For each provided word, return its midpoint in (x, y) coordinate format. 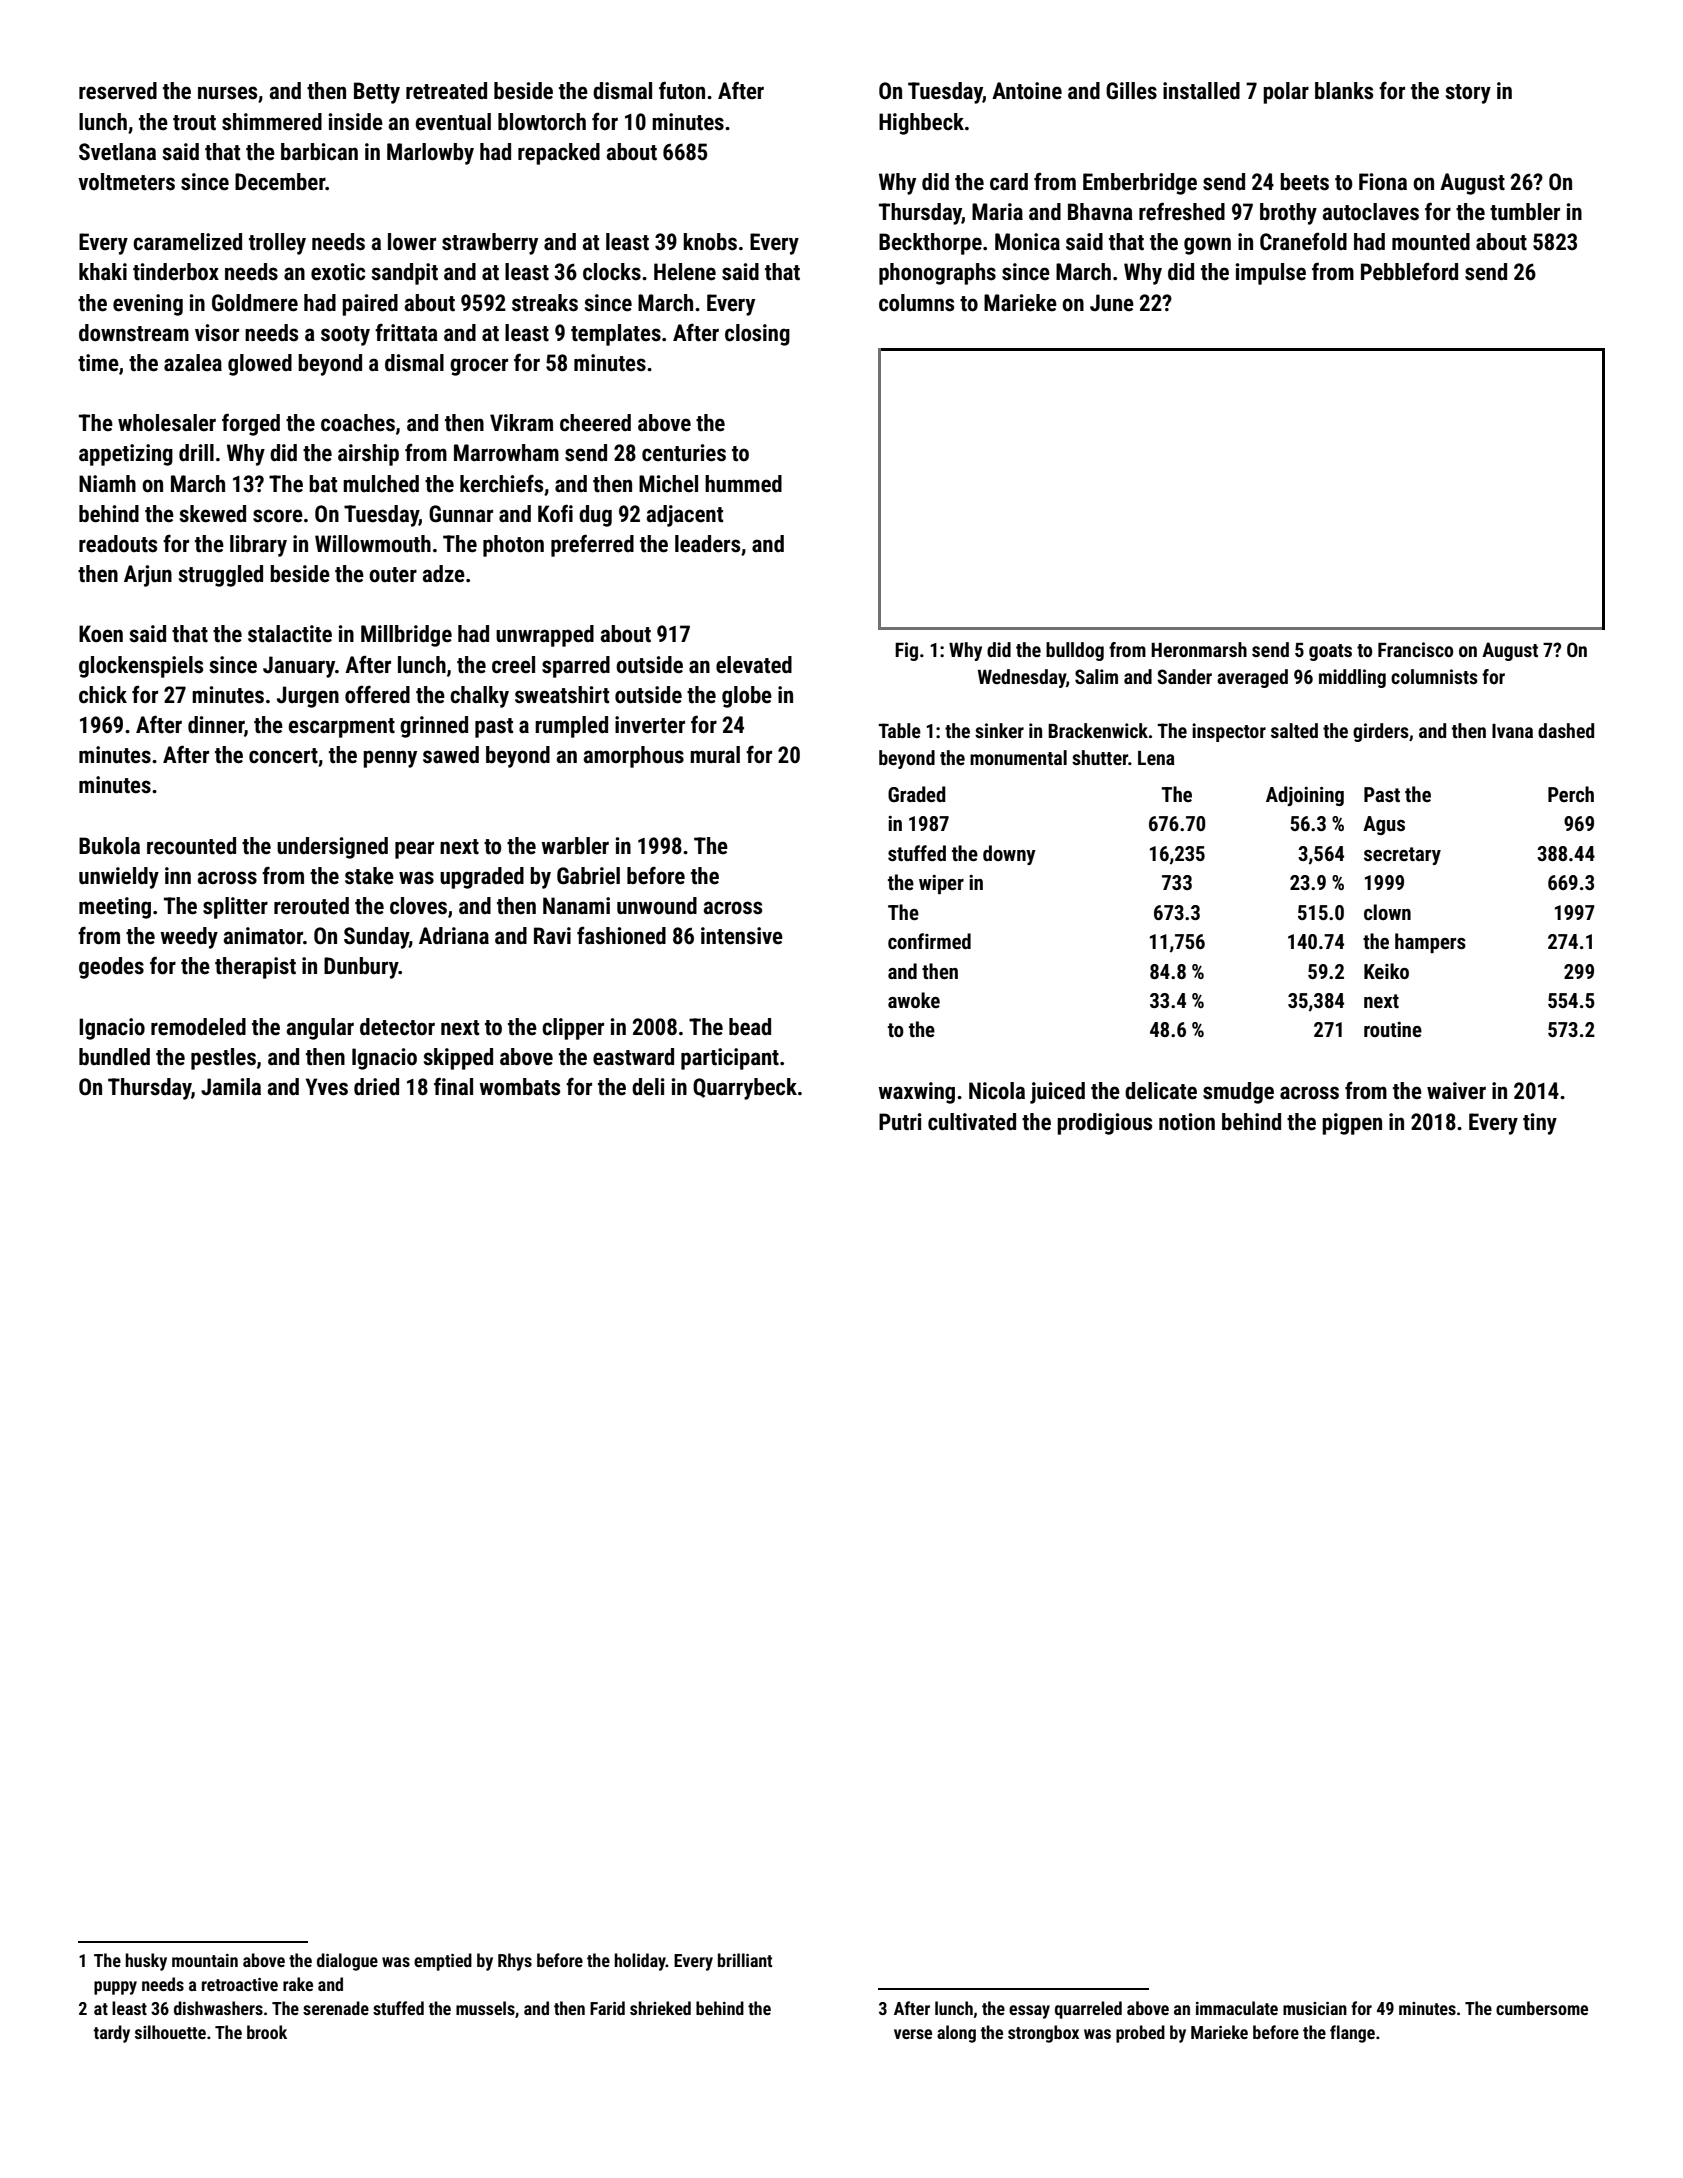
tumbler (1525, 212)
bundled (114, 1057)
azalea (193, 363)
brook (267, 2032)
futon (682, 90)
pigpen (1352, 1124)
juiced (1057, 1093)
